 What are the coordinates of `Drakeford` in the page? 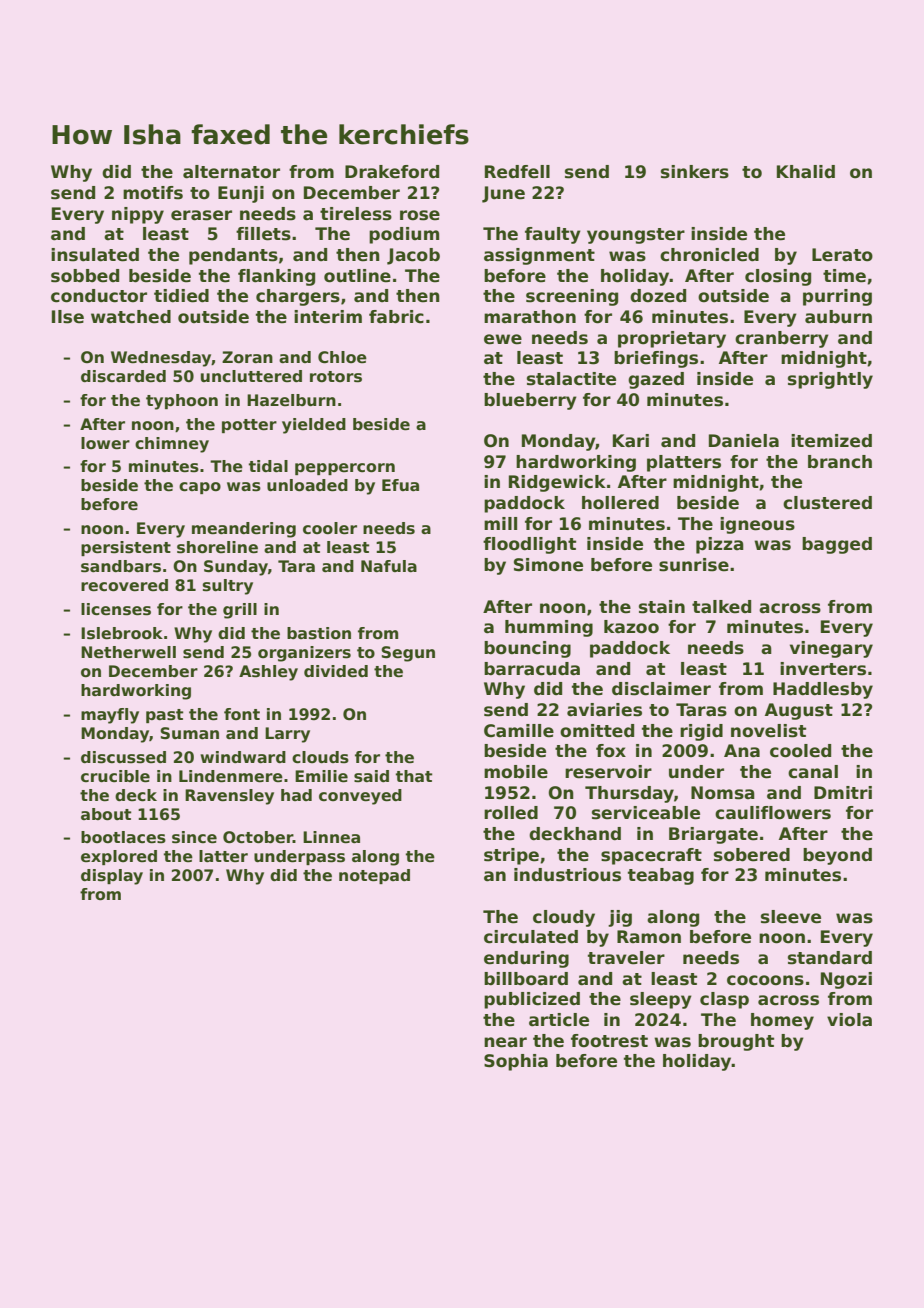 It's located at (392, 172).
